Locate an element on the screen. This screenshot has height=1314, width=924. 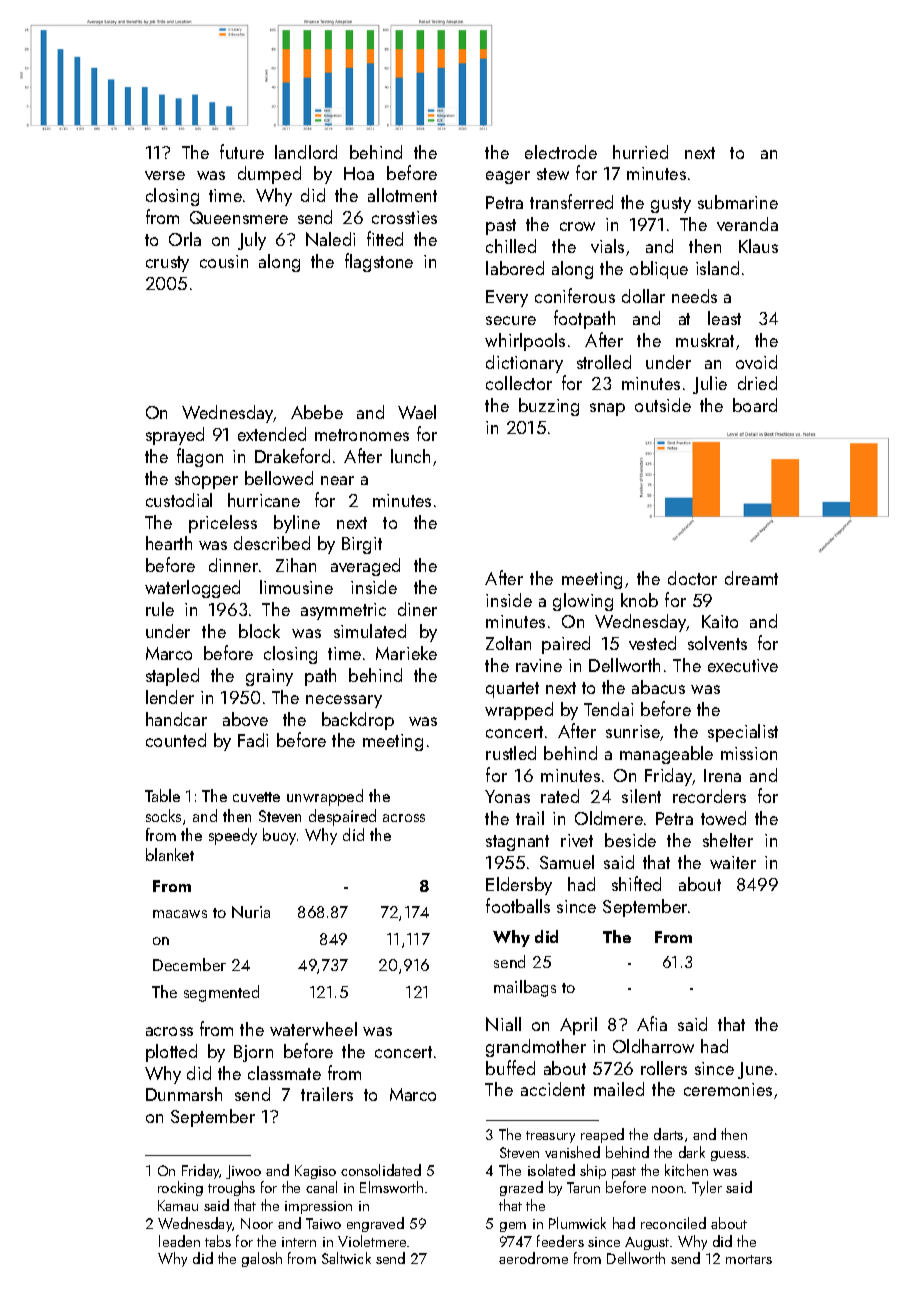
waiter is located at coordinates (733, 862).
